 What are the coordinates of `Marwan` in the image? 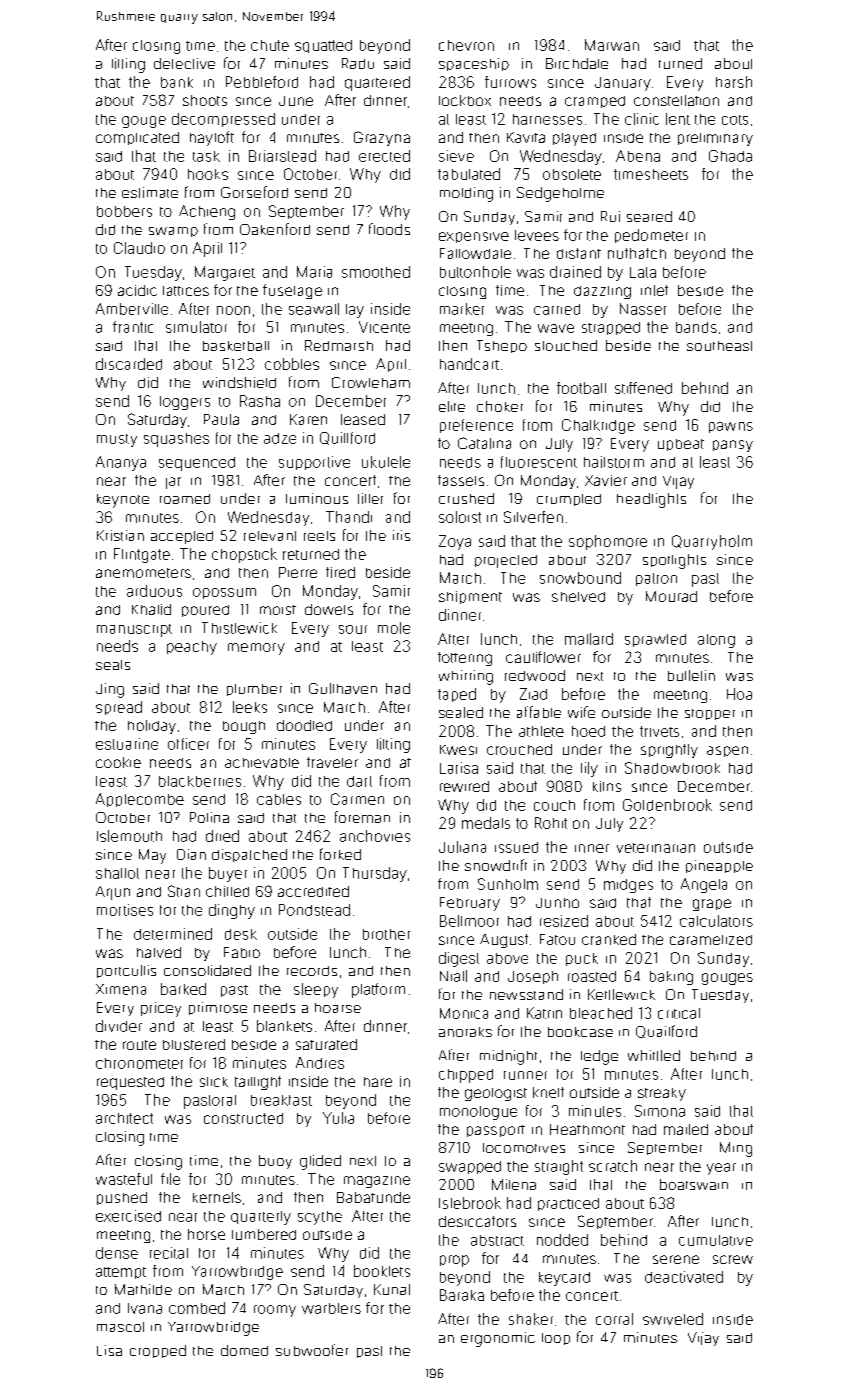 It's located at (612, 45).
